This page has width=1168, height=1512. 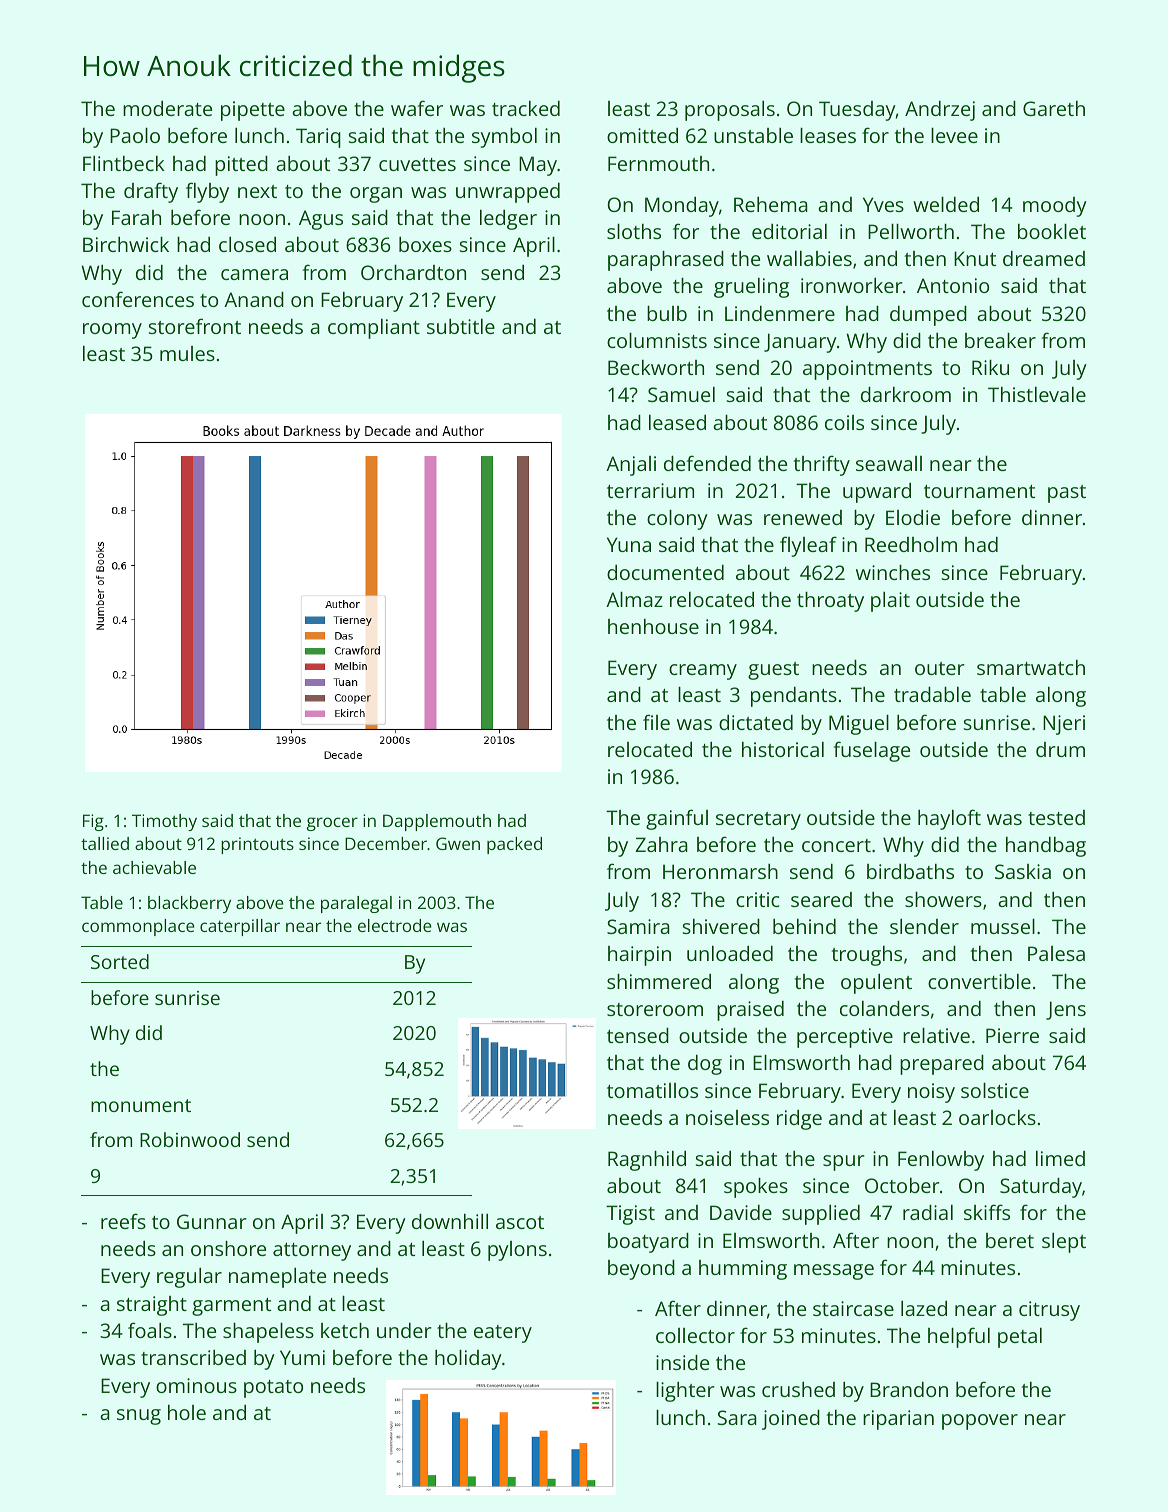 I want to click on Beckworth, so click(x=656, y=367).
